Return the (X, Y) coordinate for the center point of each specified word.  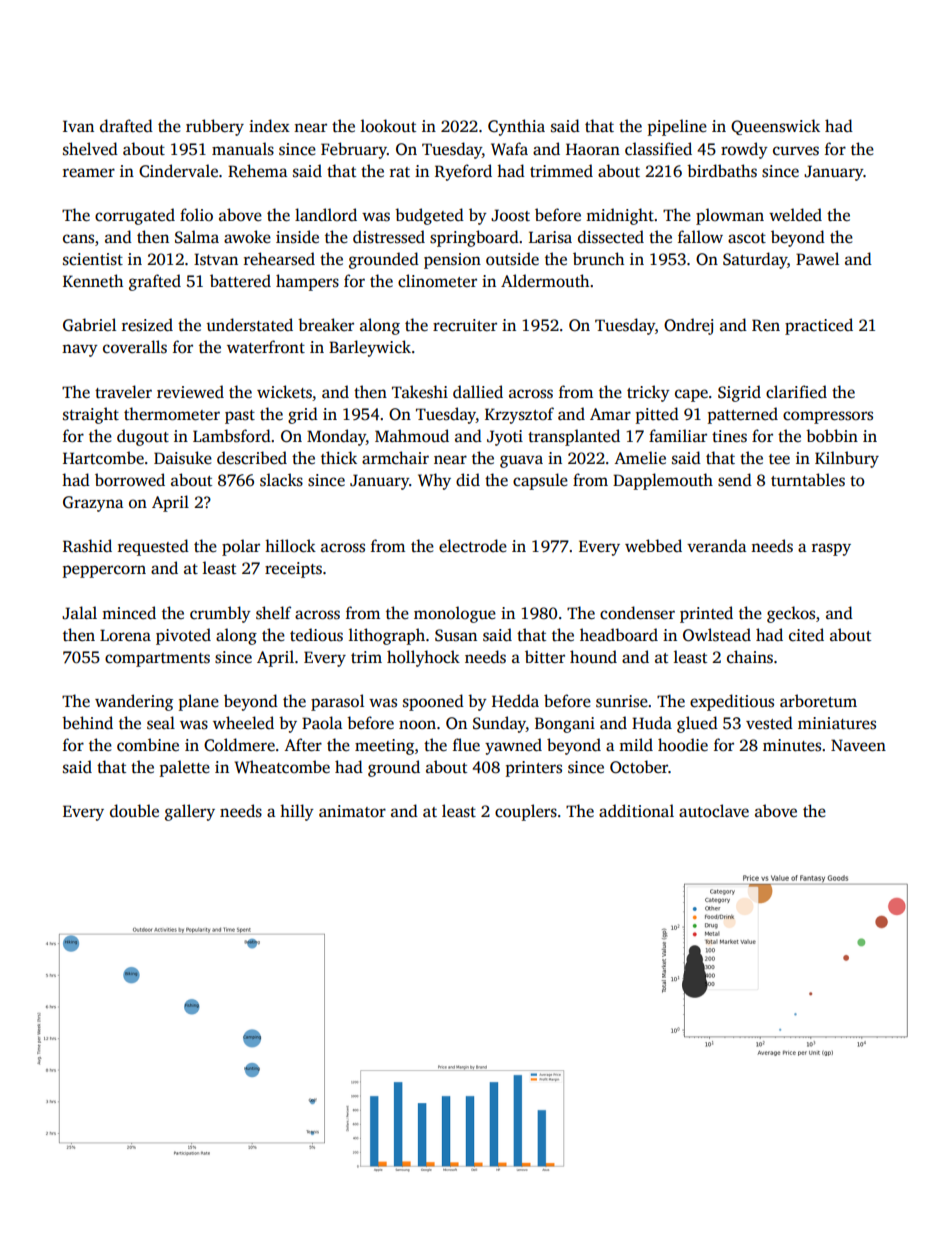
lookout (388, 126)
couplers (526, 812)
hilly (297, 812)
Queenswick (775, 127)
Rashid (87, 546)
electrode (473, 546)
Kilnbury (847, 459)
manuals (243, 149)
